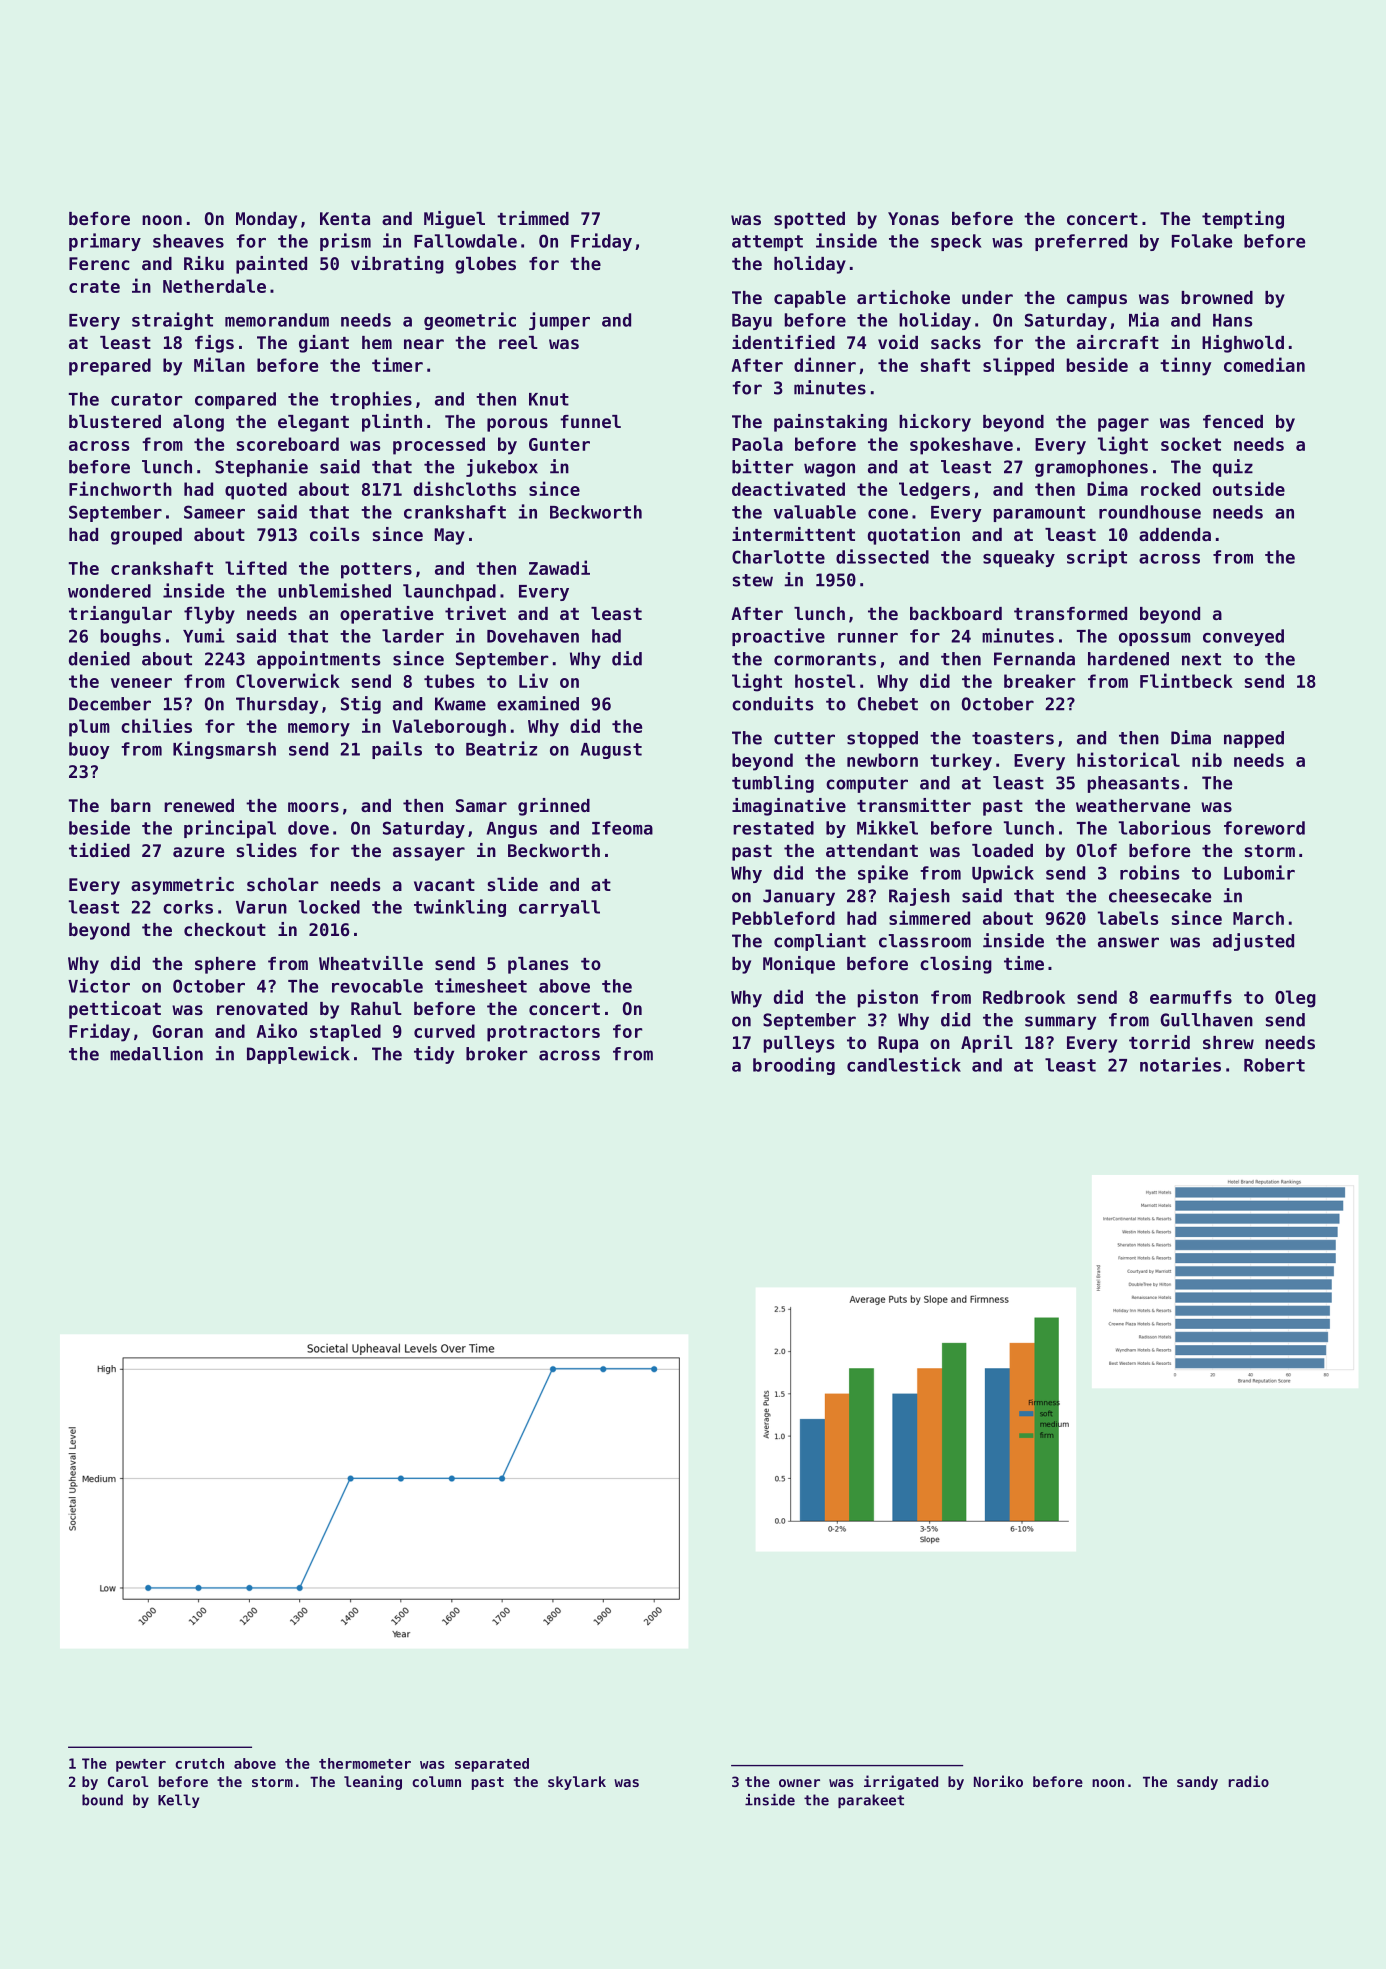 The image size is (1386, 1969). I want to click on Oleg, so click(1295, 999).
